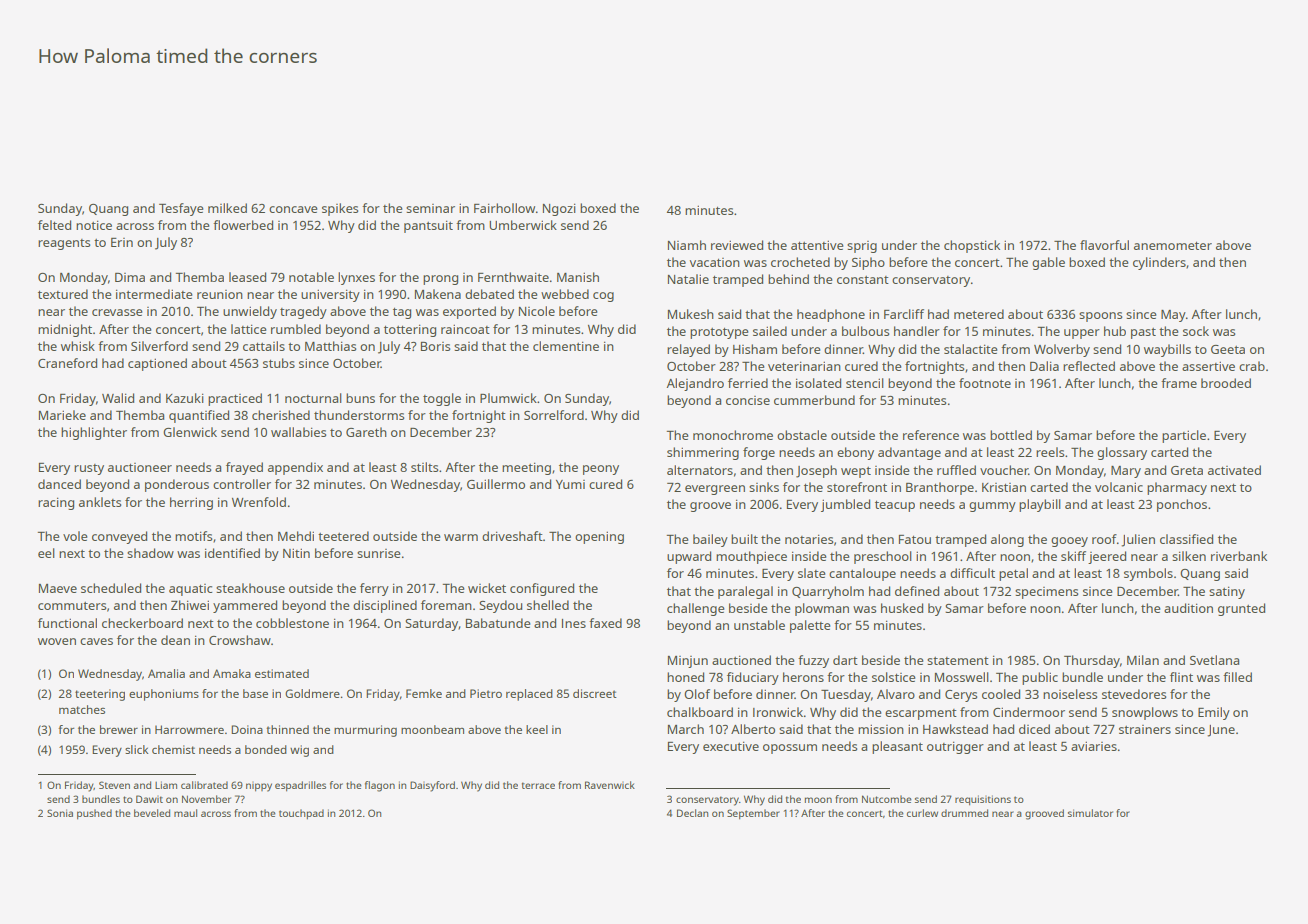 This image has height=924, width=1308. I want to click on Steven, so click(114, 785).
